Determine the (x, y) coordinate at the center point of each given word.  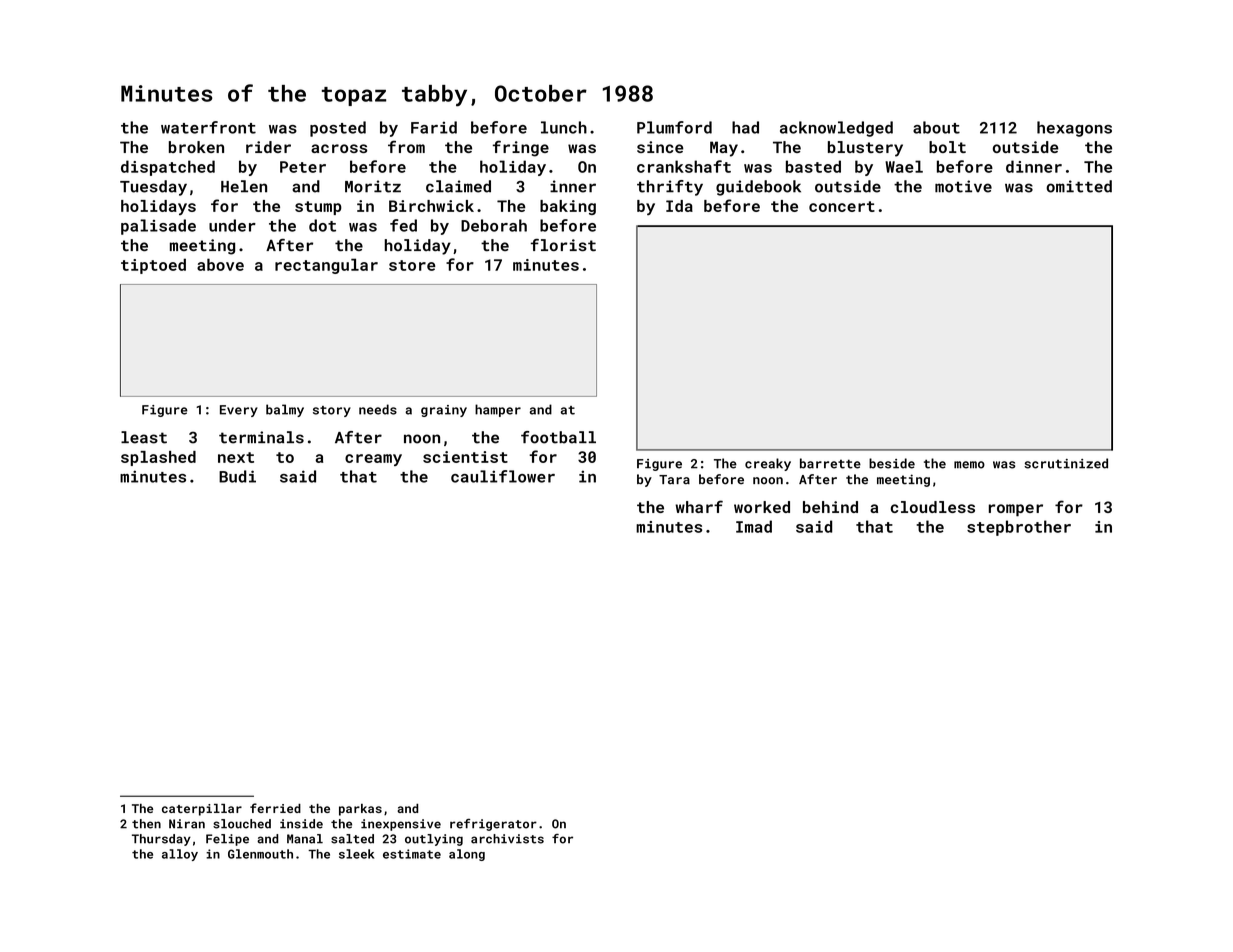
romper (1016, 510)
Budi (237, 476)
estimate (412, 854)
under (232, 225)
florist (563, 245)
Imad (754, 526)
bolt (947, 147)
